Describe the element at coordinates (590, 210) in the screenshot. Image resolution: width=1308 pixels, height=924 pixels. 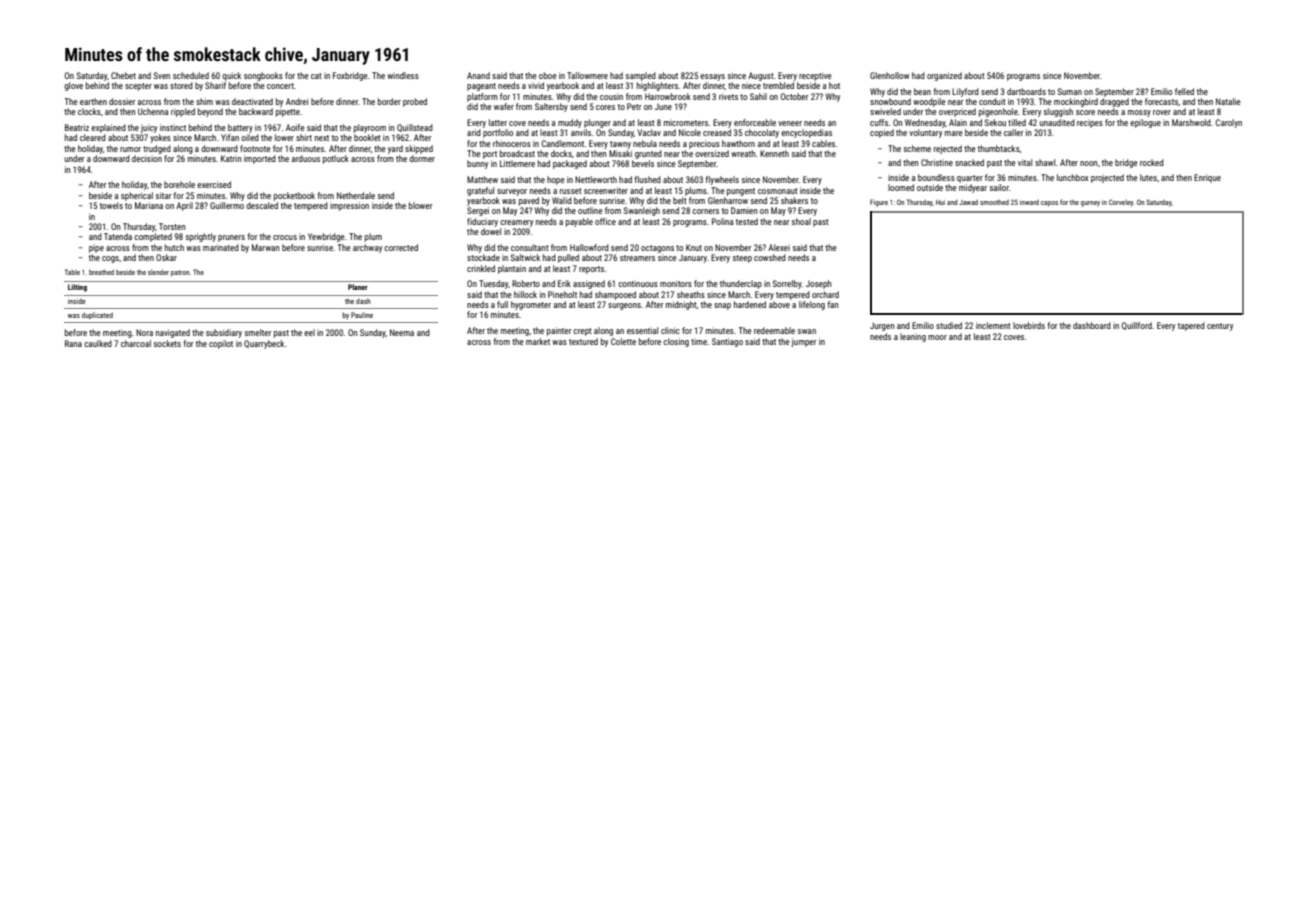
I see `outline` at that location.
